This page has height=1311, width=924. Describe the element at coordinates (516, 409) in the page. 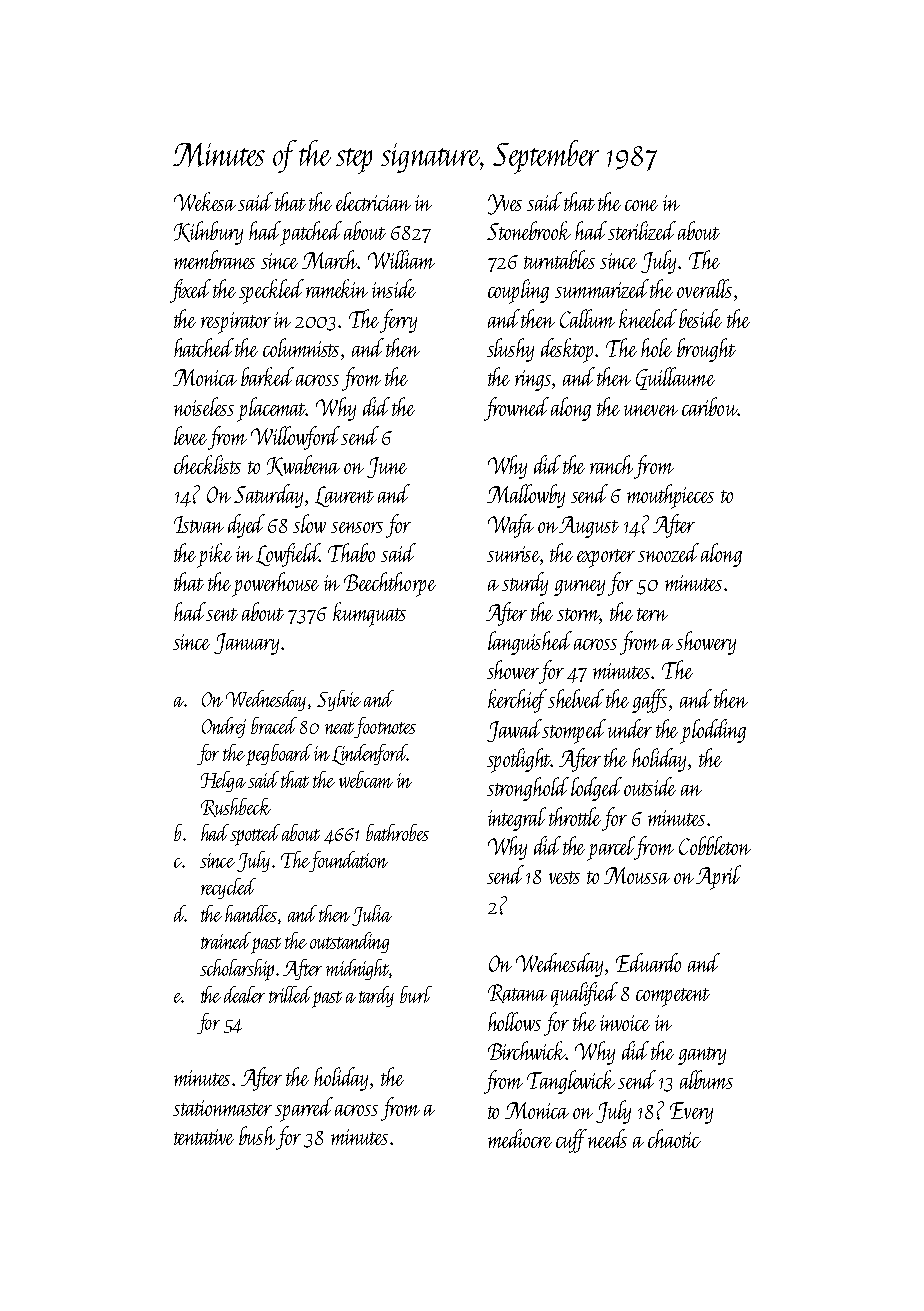

I see `frowned` at that location.
